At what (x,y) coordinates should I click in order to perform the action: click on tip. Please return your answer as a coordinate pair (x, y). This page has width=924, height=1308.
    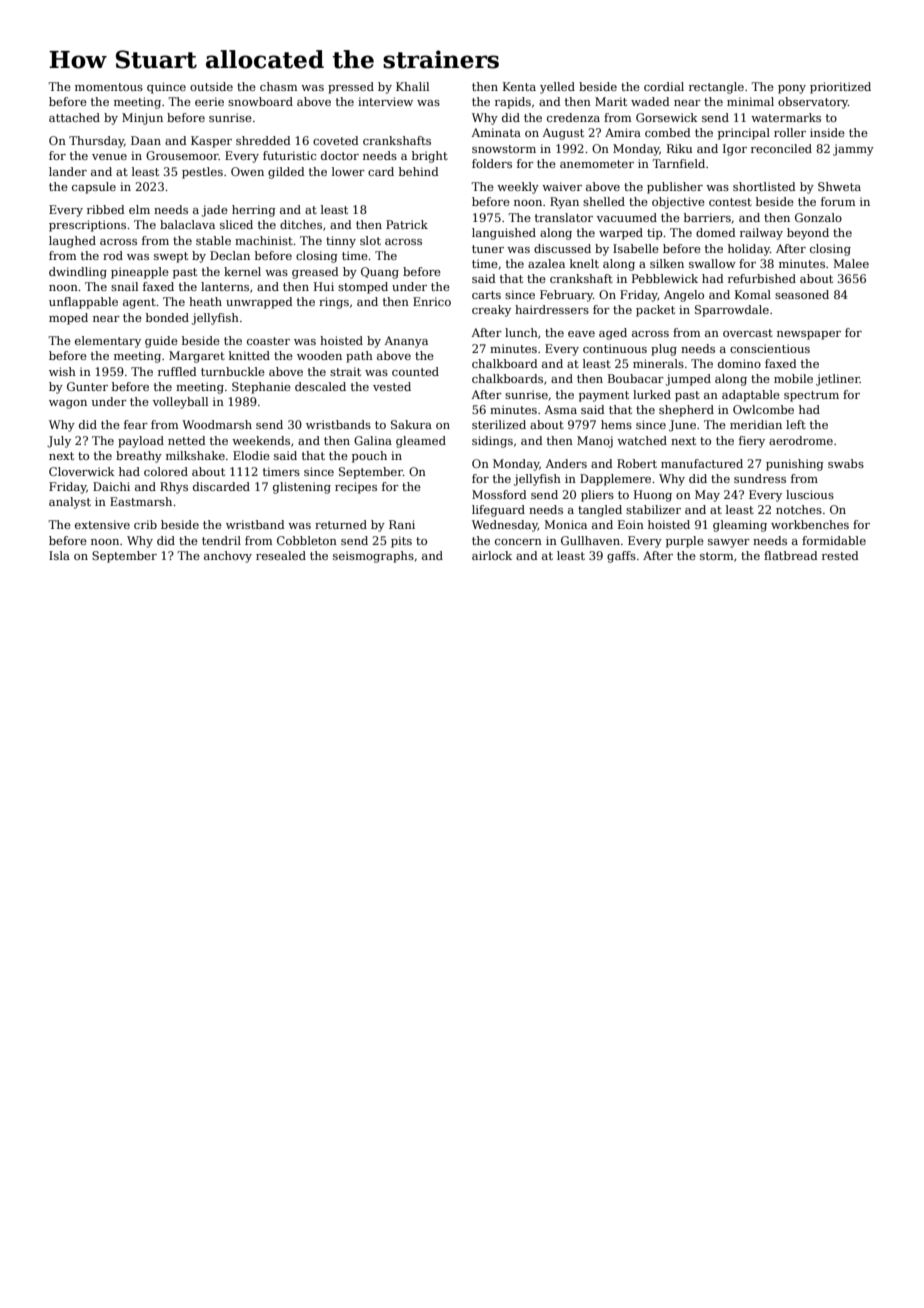
    Looking at the image, I should click on (654, 234).
